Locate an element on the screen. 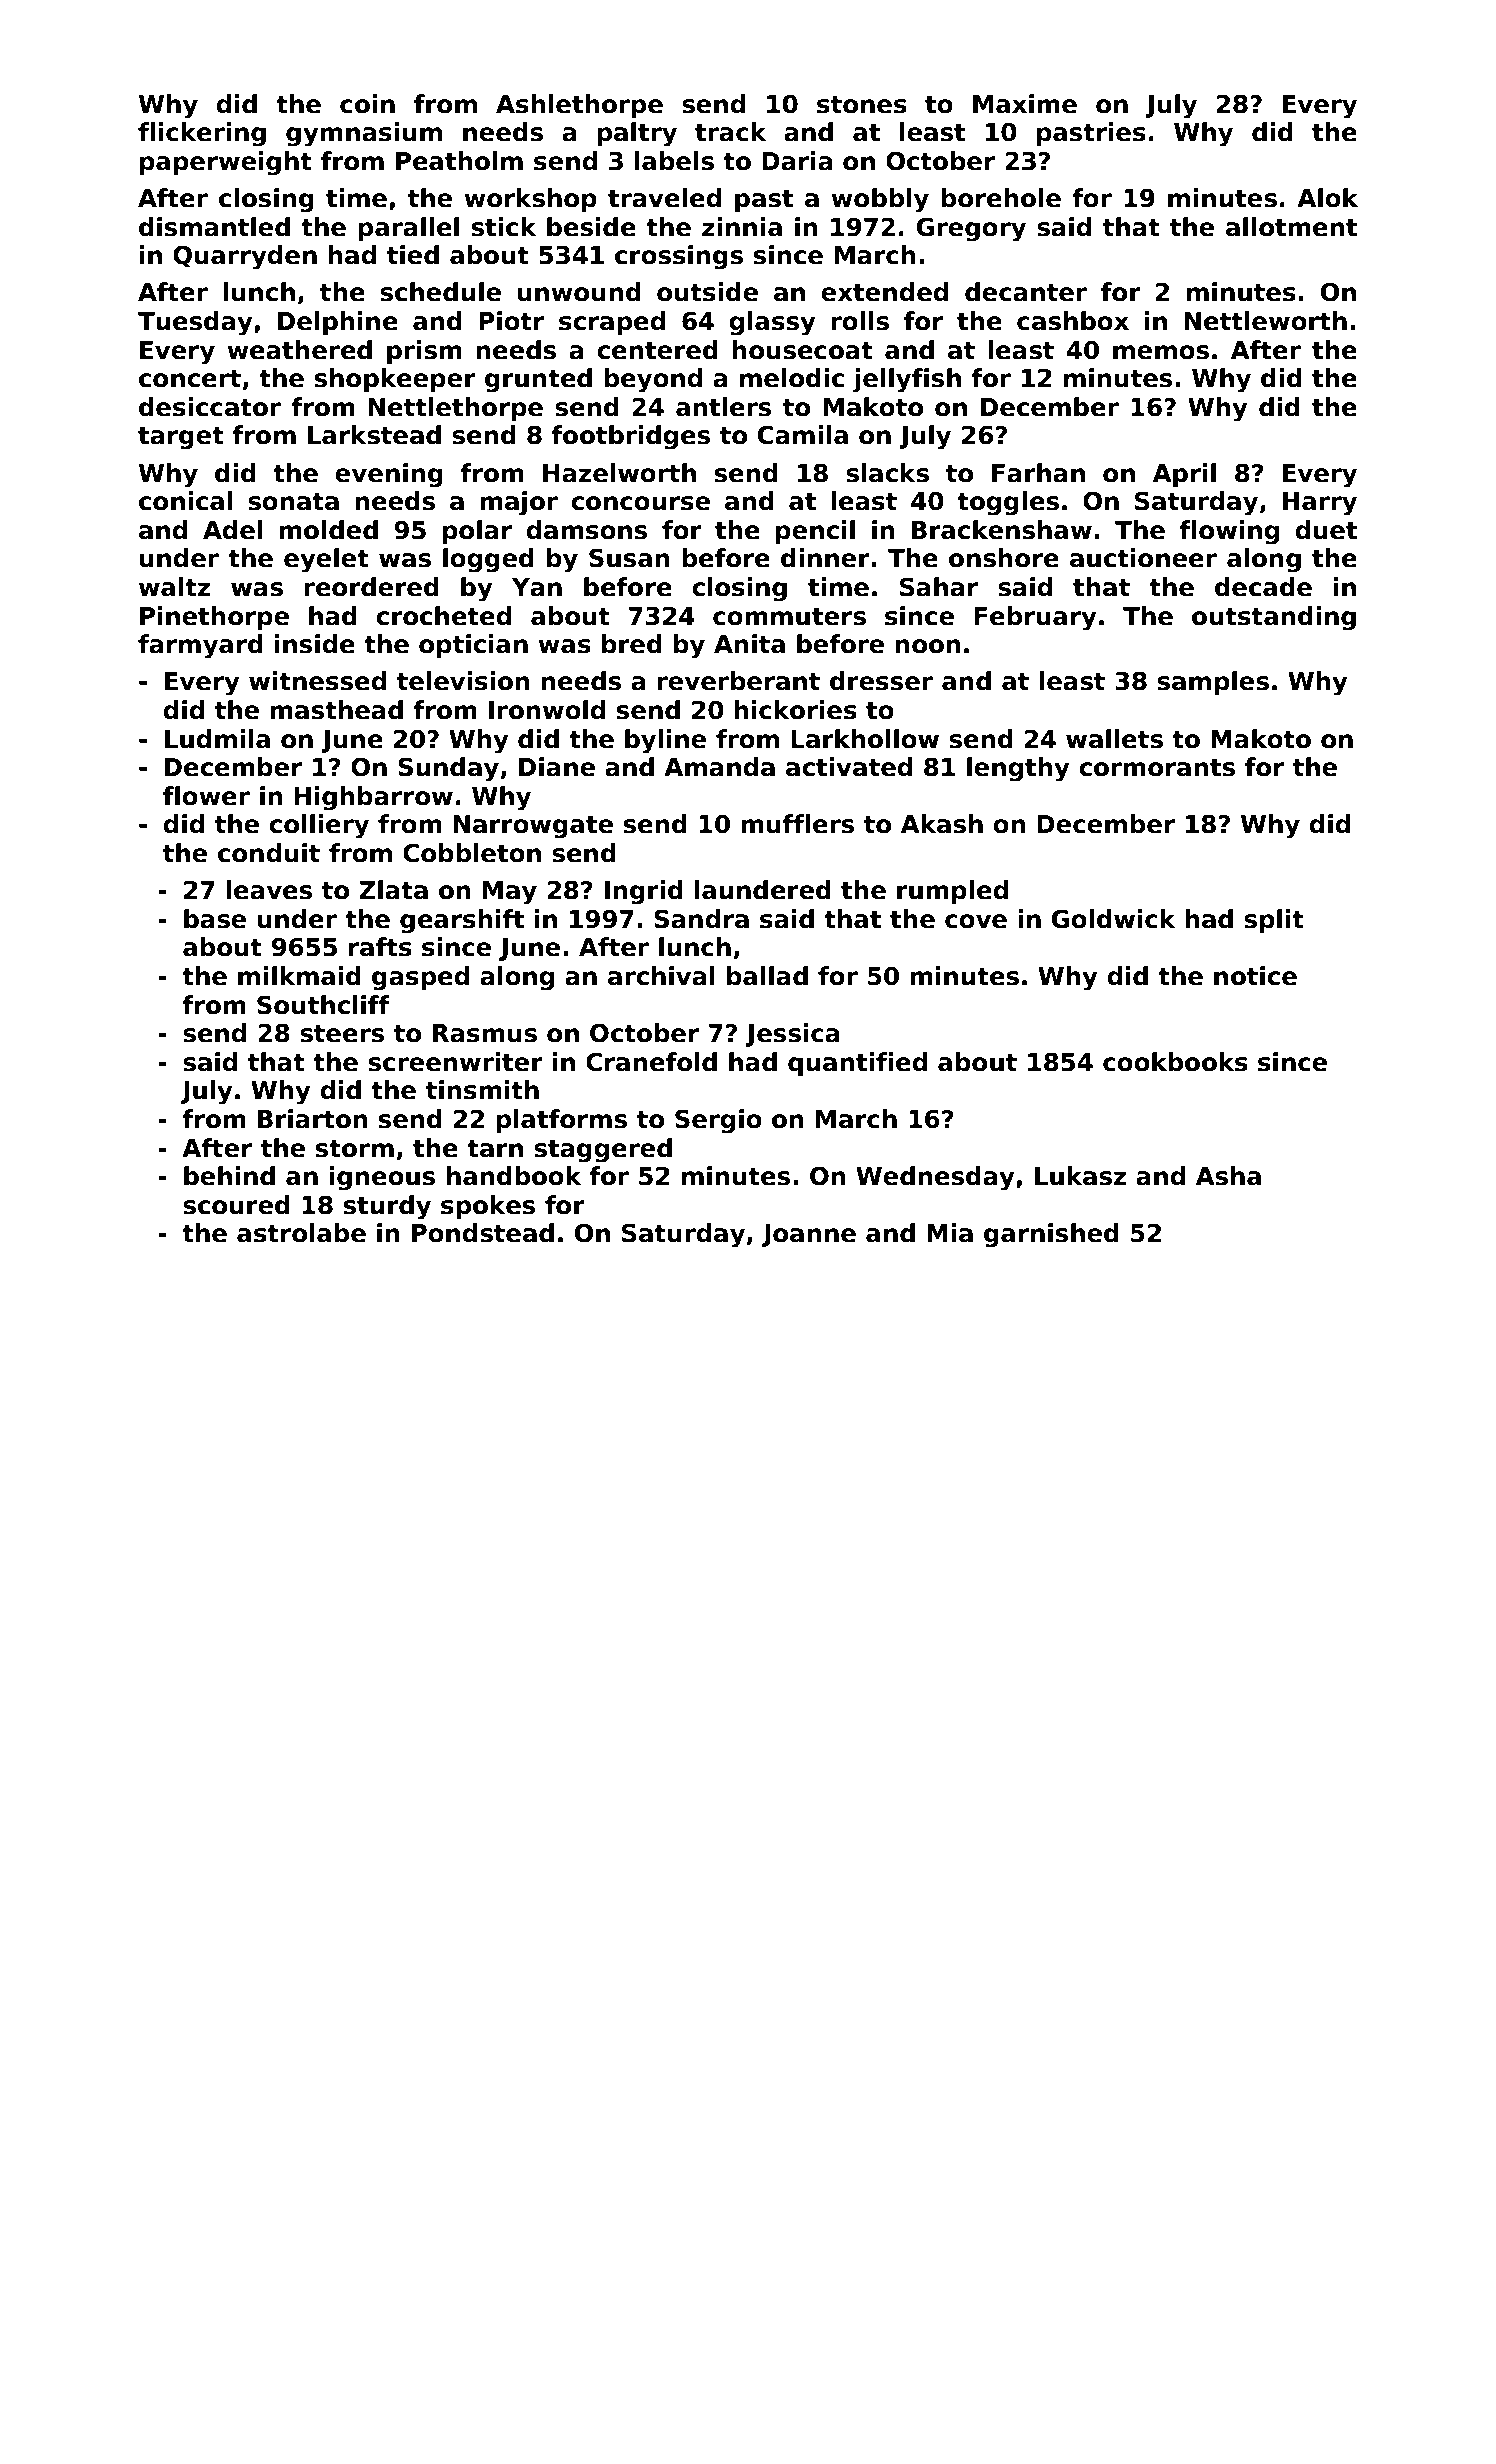 The image size is (1496, 2464). astrolabe is located at coordinates (301, 1233).
